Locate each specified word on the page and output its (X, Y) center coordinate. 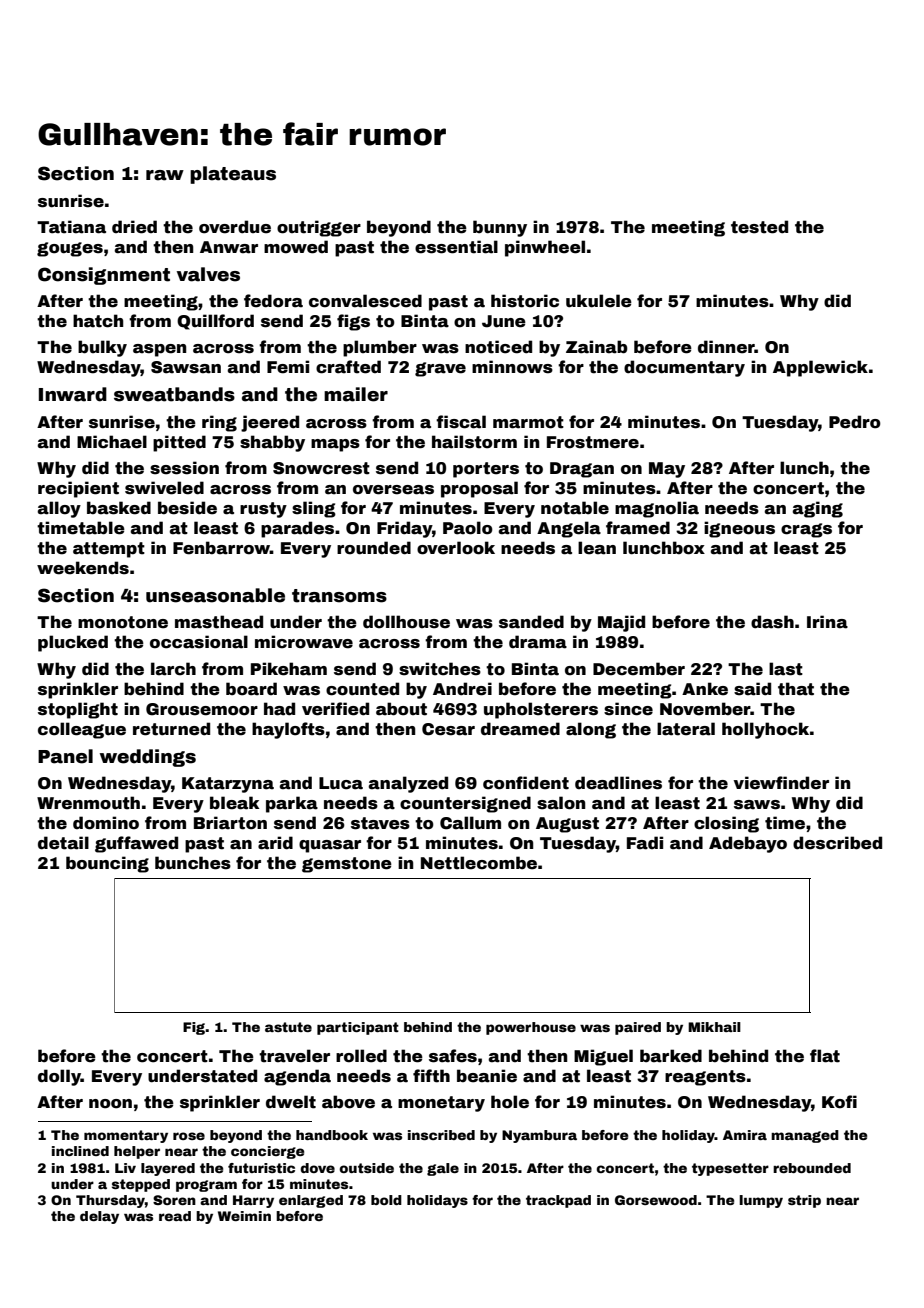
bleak (234, 803)
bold (386, 1200)
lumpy (761, 1201)
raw (165, 175)
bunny (500, 228)
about (401, 709)
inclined (80, 1151)
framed (638, 528)
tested (759, 227)
